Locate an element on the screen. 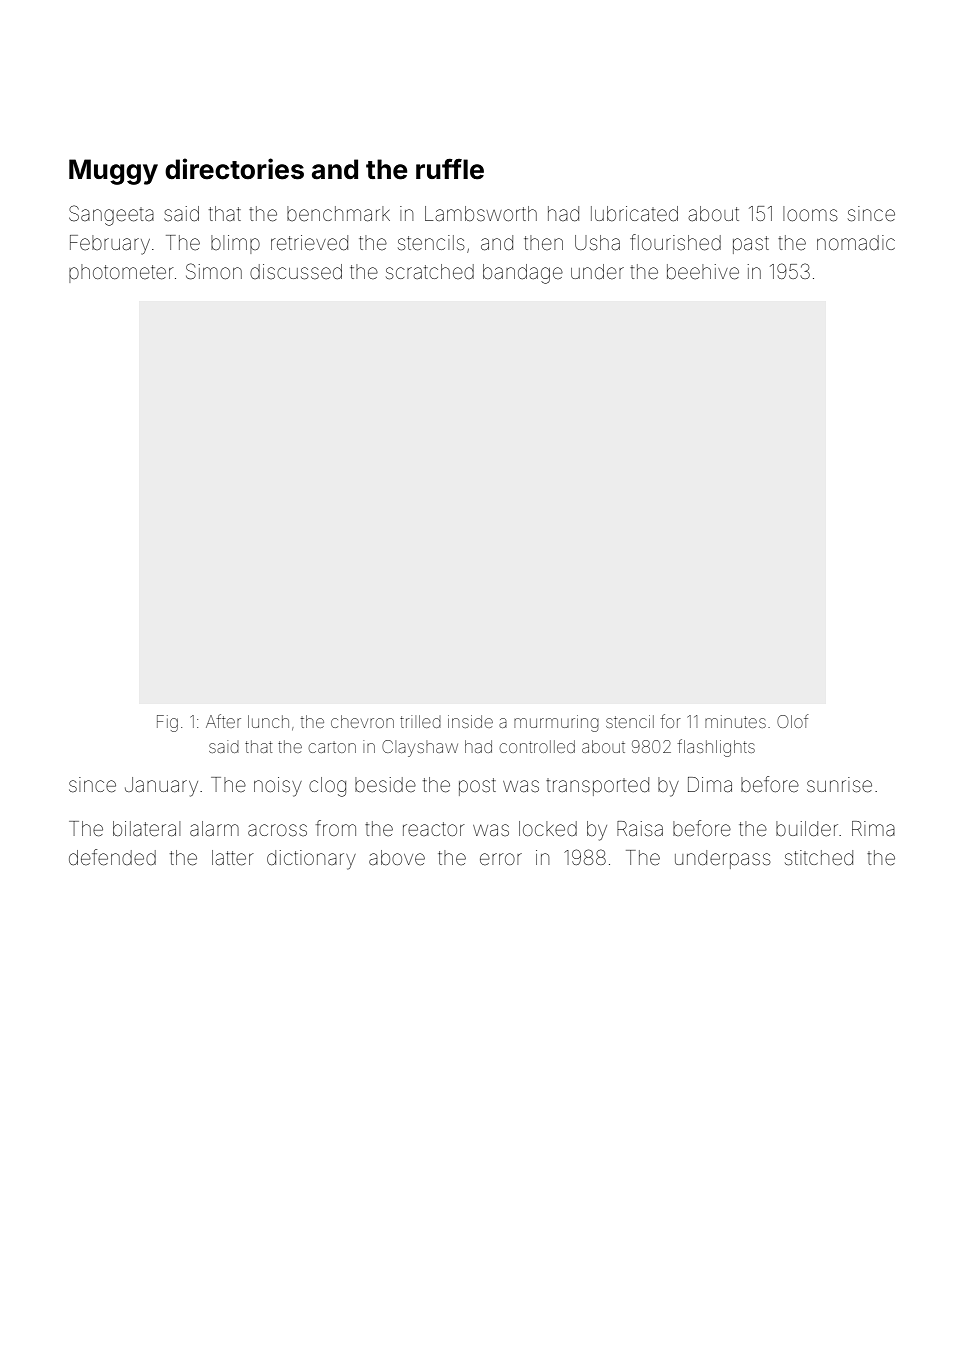 The image size is (964, 1370). scratched is located at coordinates (430, 271).
